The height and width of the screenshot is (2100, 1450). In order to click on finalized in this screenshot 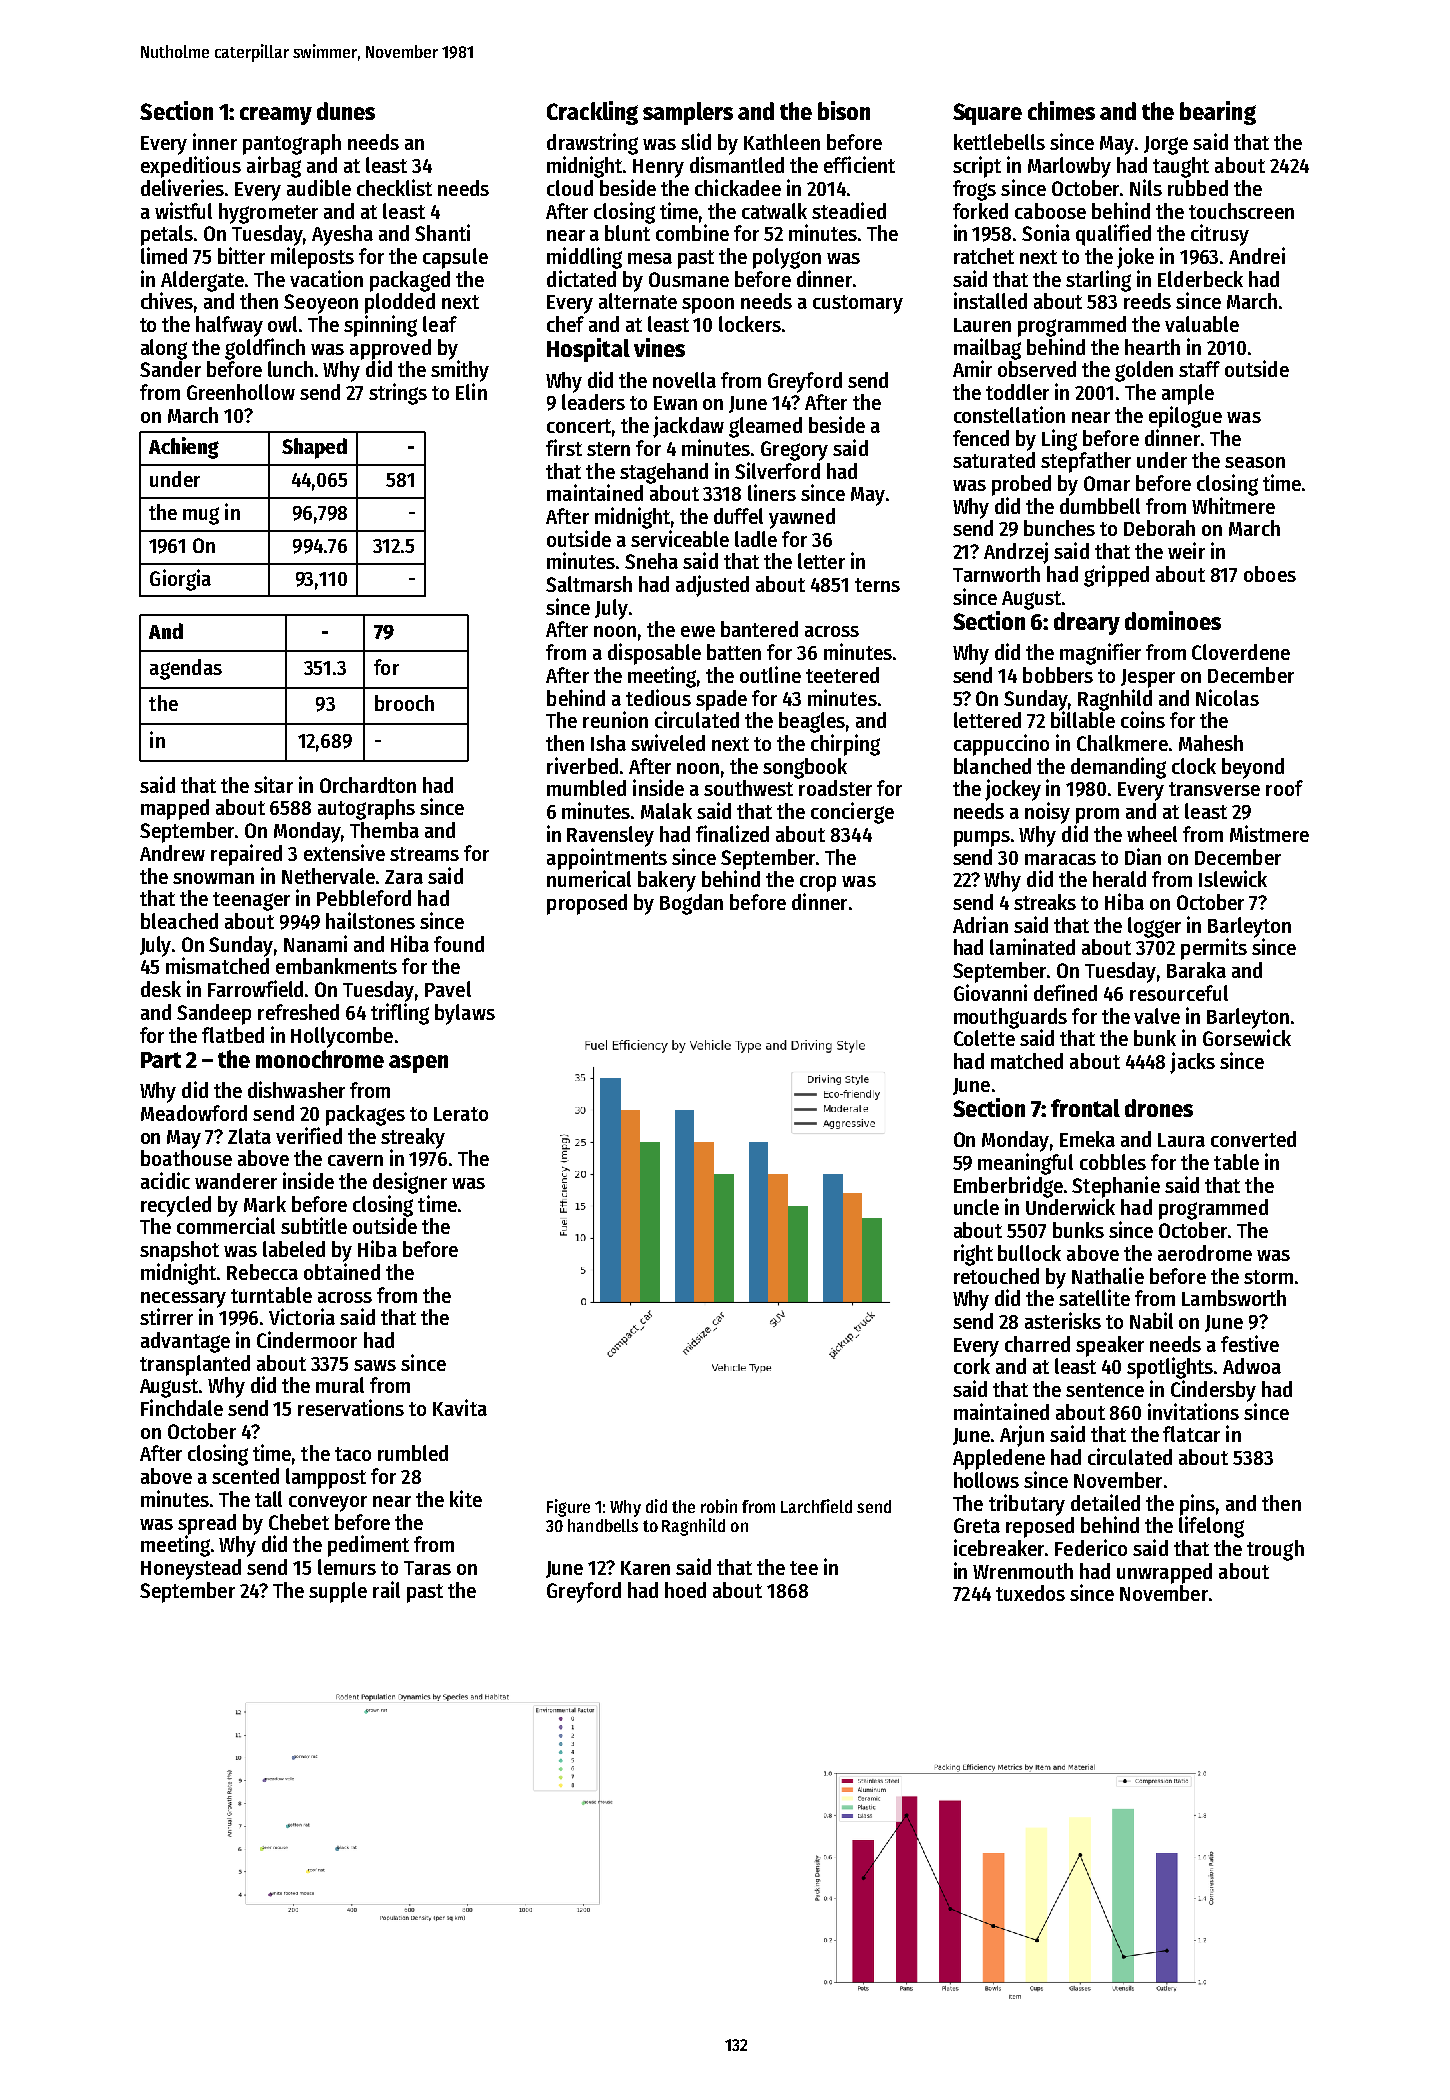, I will do `click(732, 833)`.
